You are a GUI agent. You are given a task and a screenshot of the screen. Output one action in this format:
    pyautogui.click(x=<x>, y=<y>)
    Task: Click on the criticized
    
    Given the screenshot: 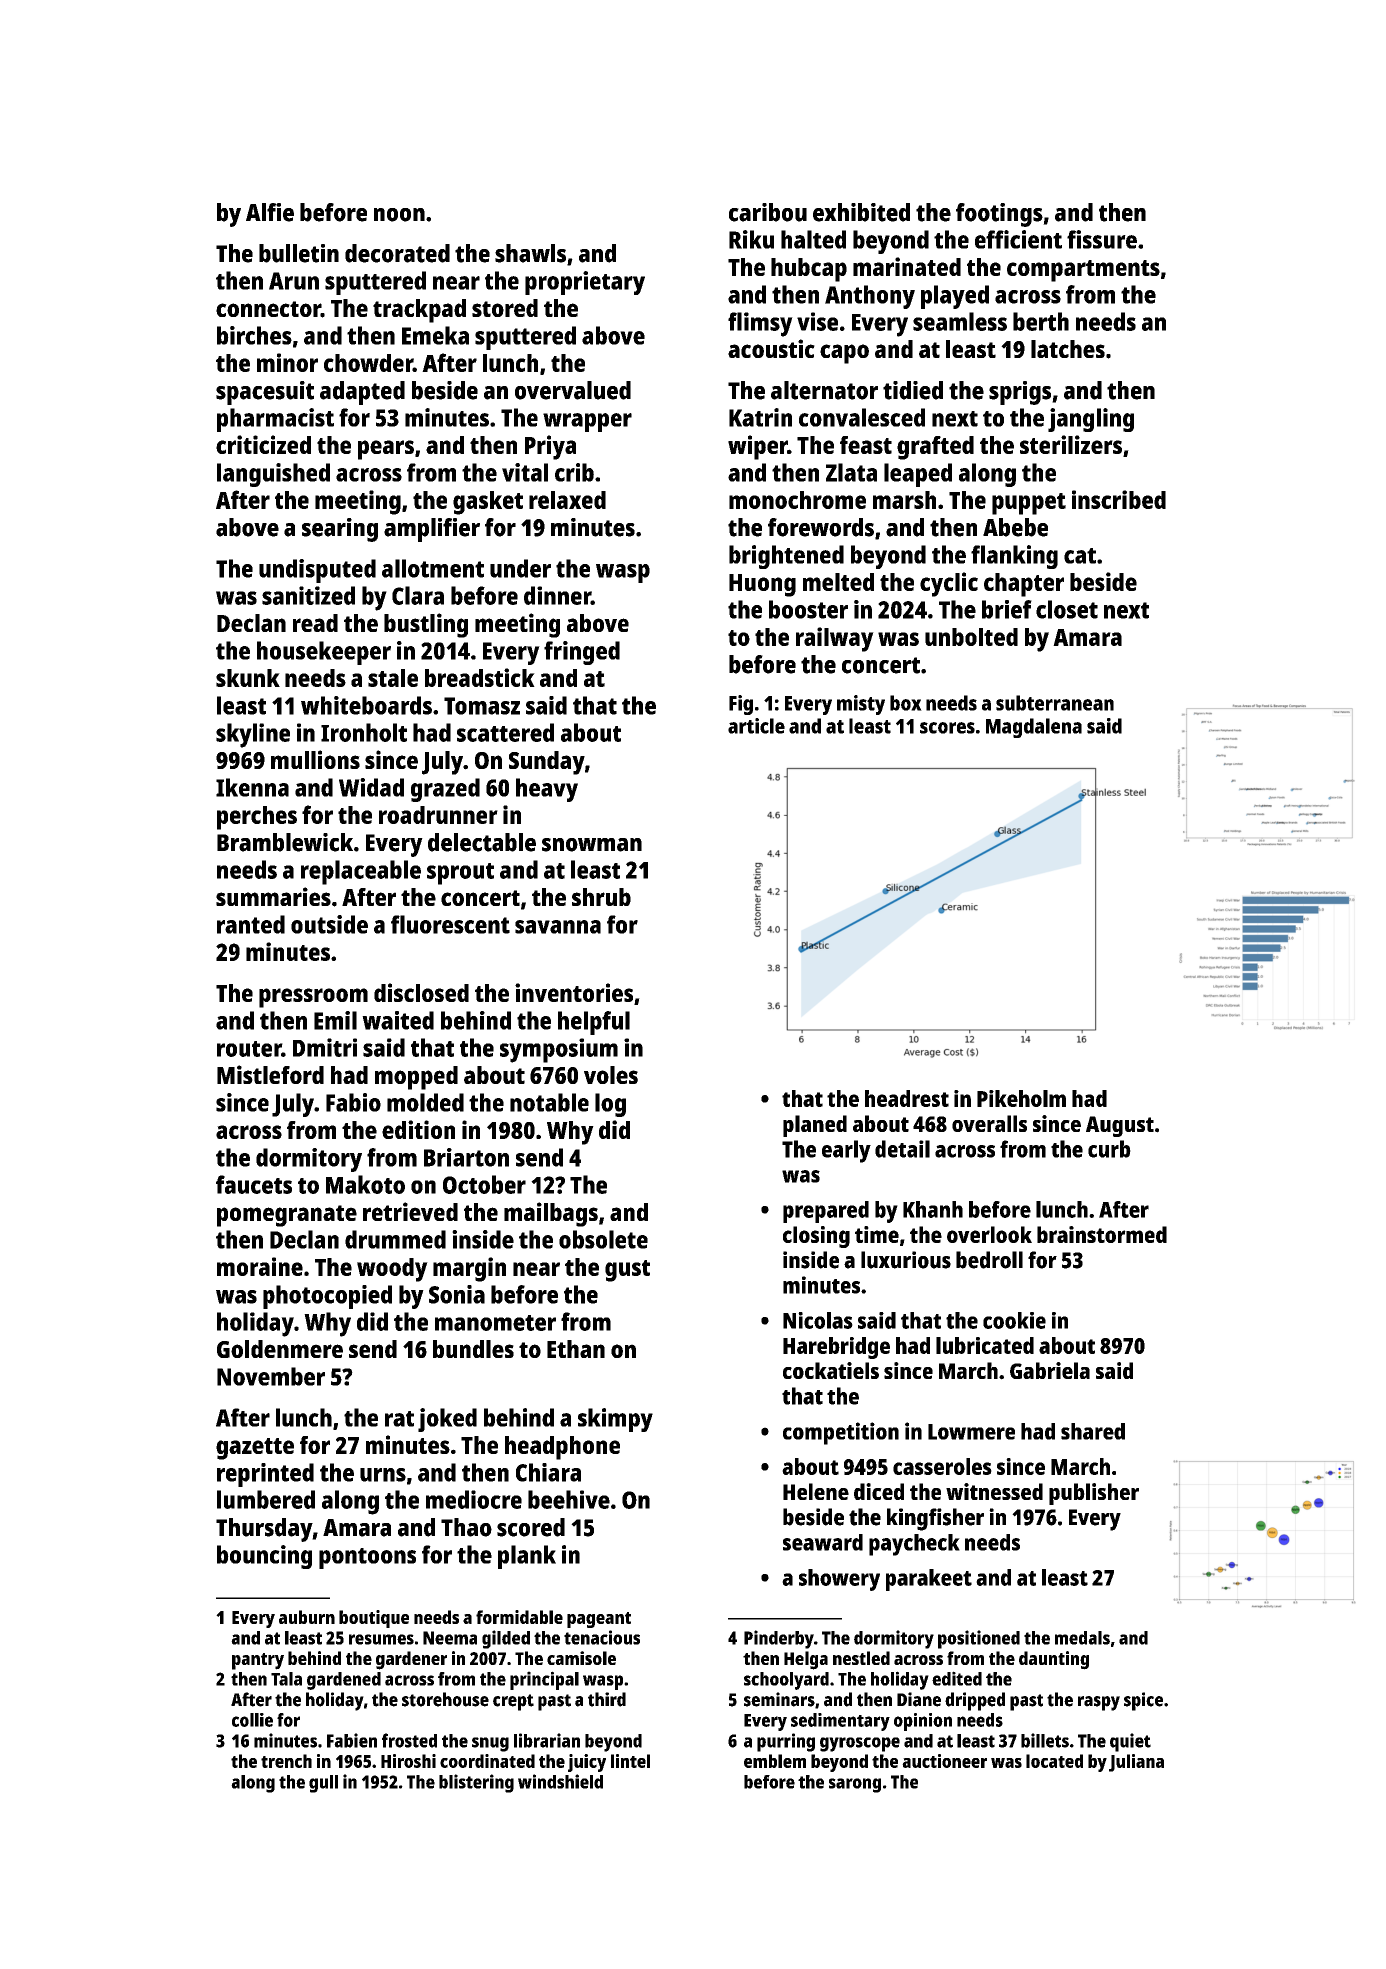 What is the action you would take?
    pyautogui.click(x=263, y=444)
